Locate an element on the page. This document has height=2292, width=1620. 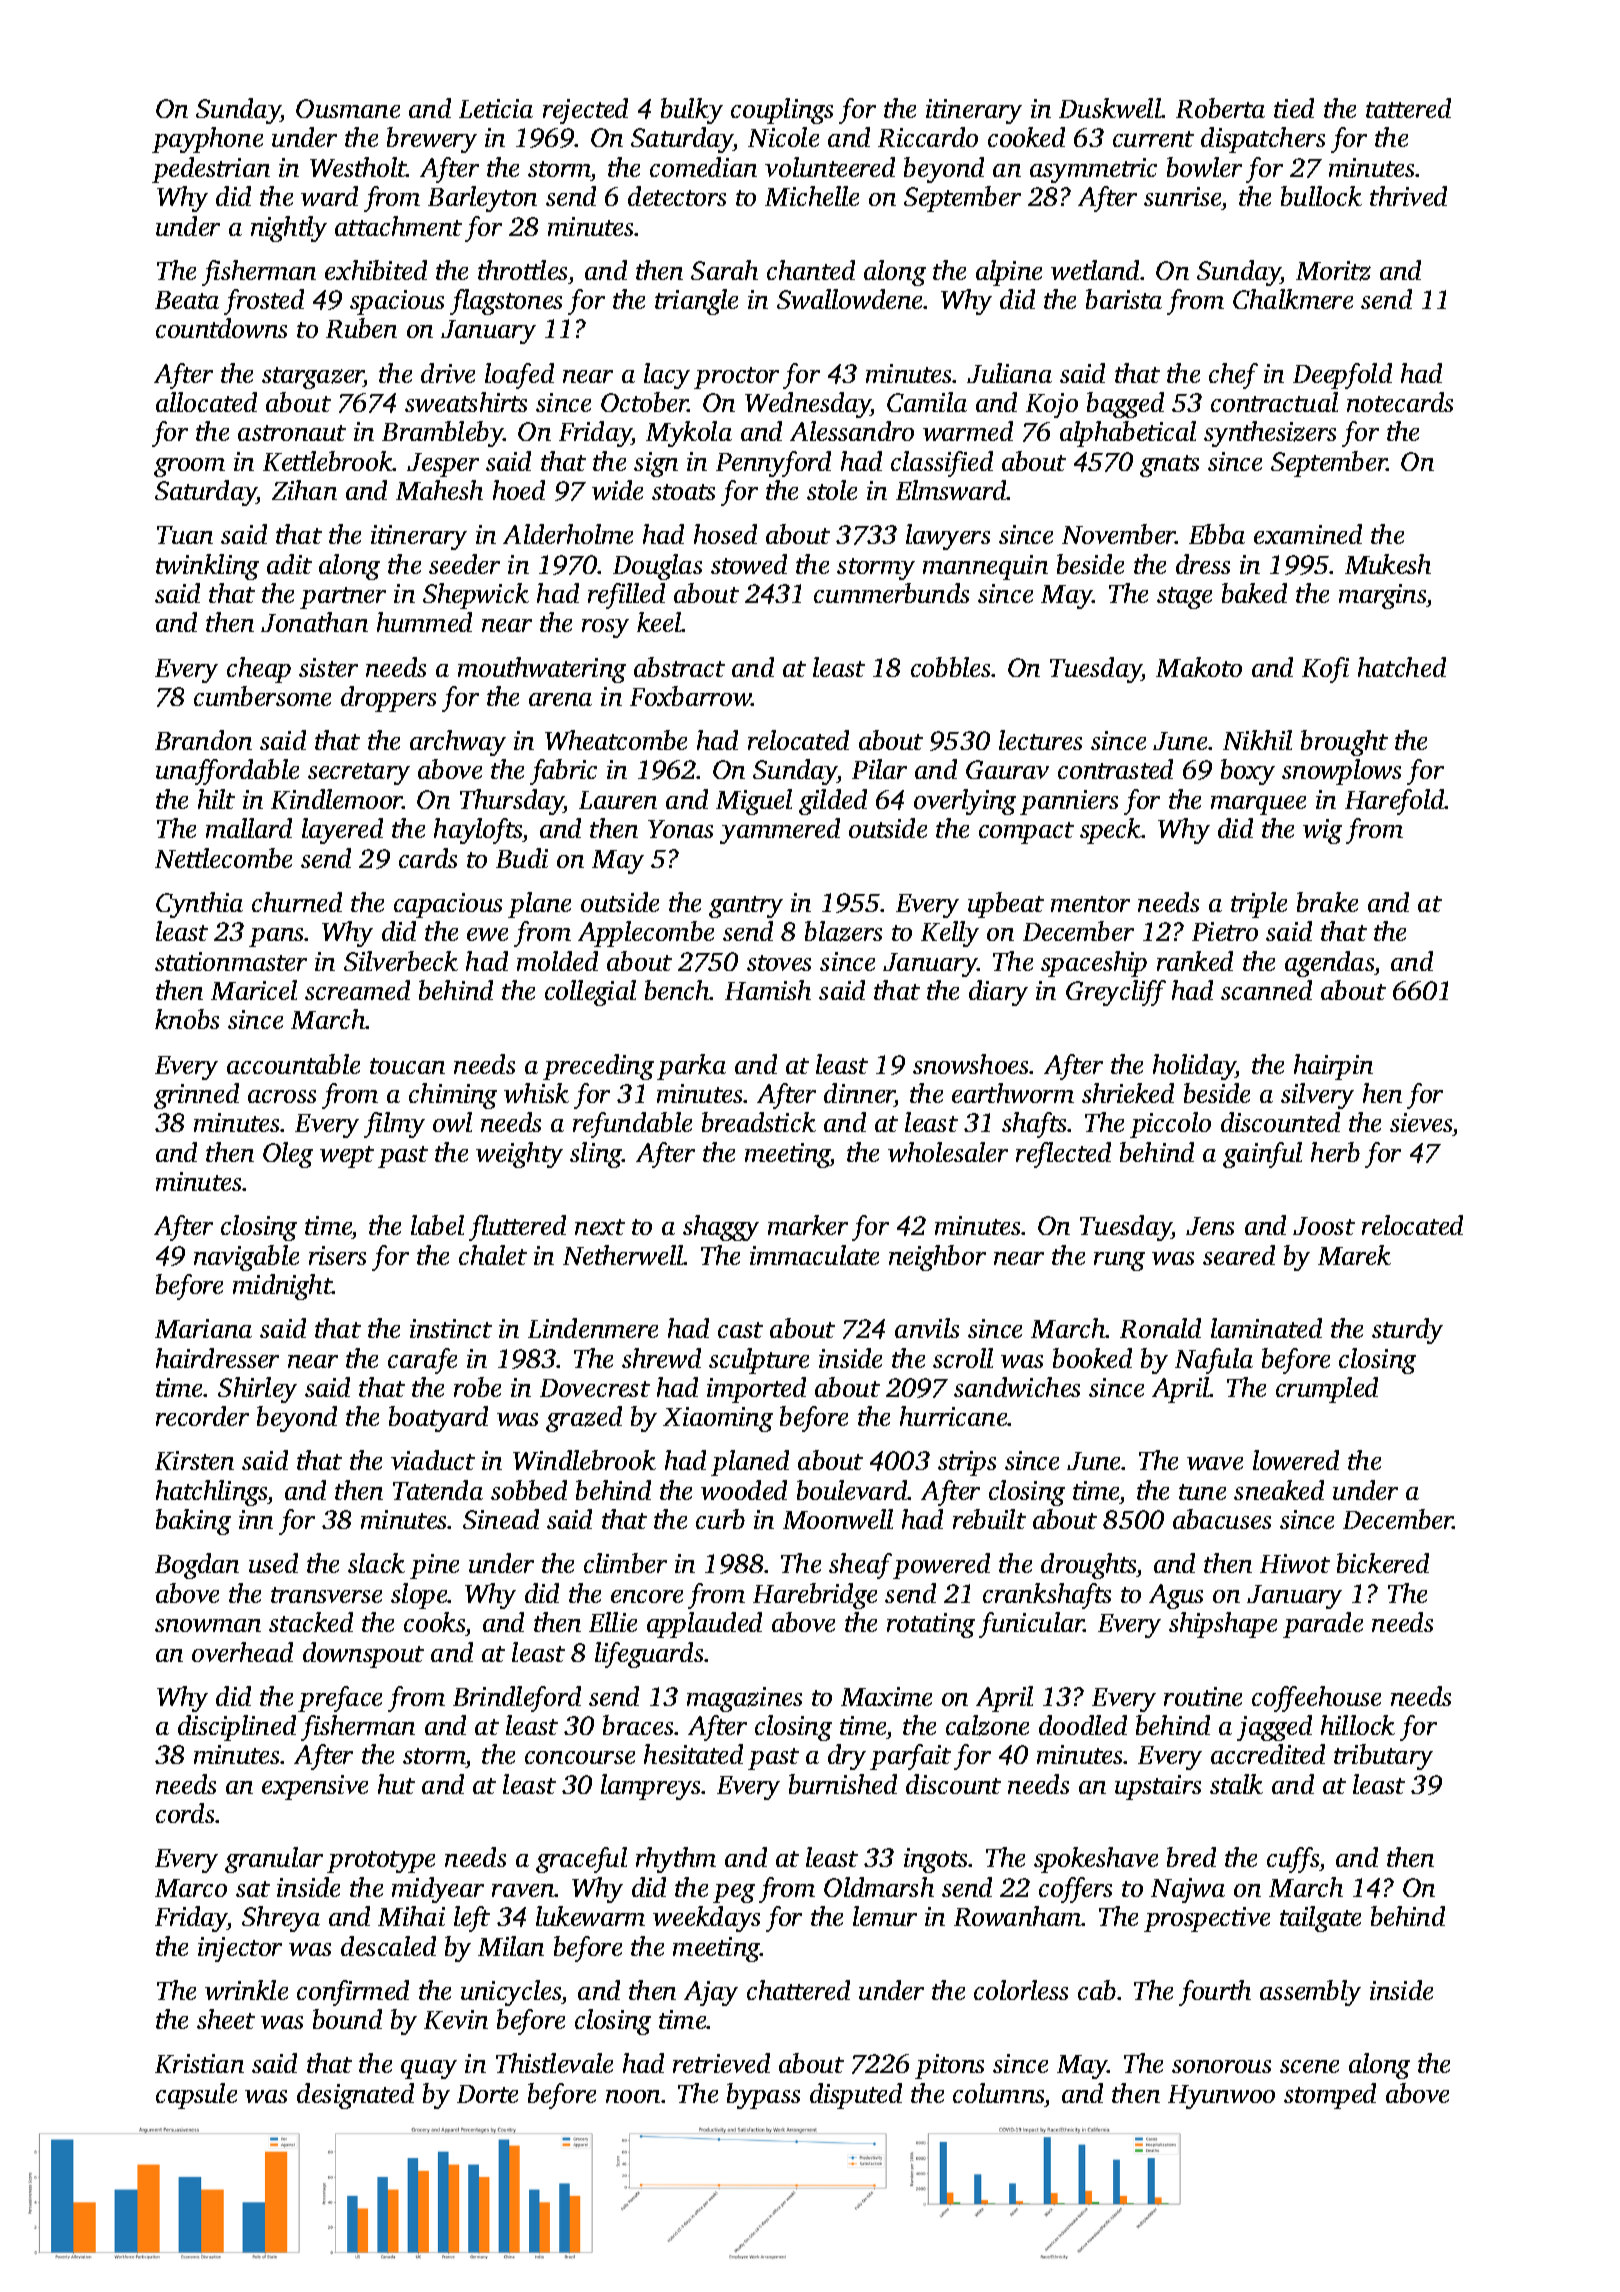
hillock is located at coordinates (1358, 1725).
